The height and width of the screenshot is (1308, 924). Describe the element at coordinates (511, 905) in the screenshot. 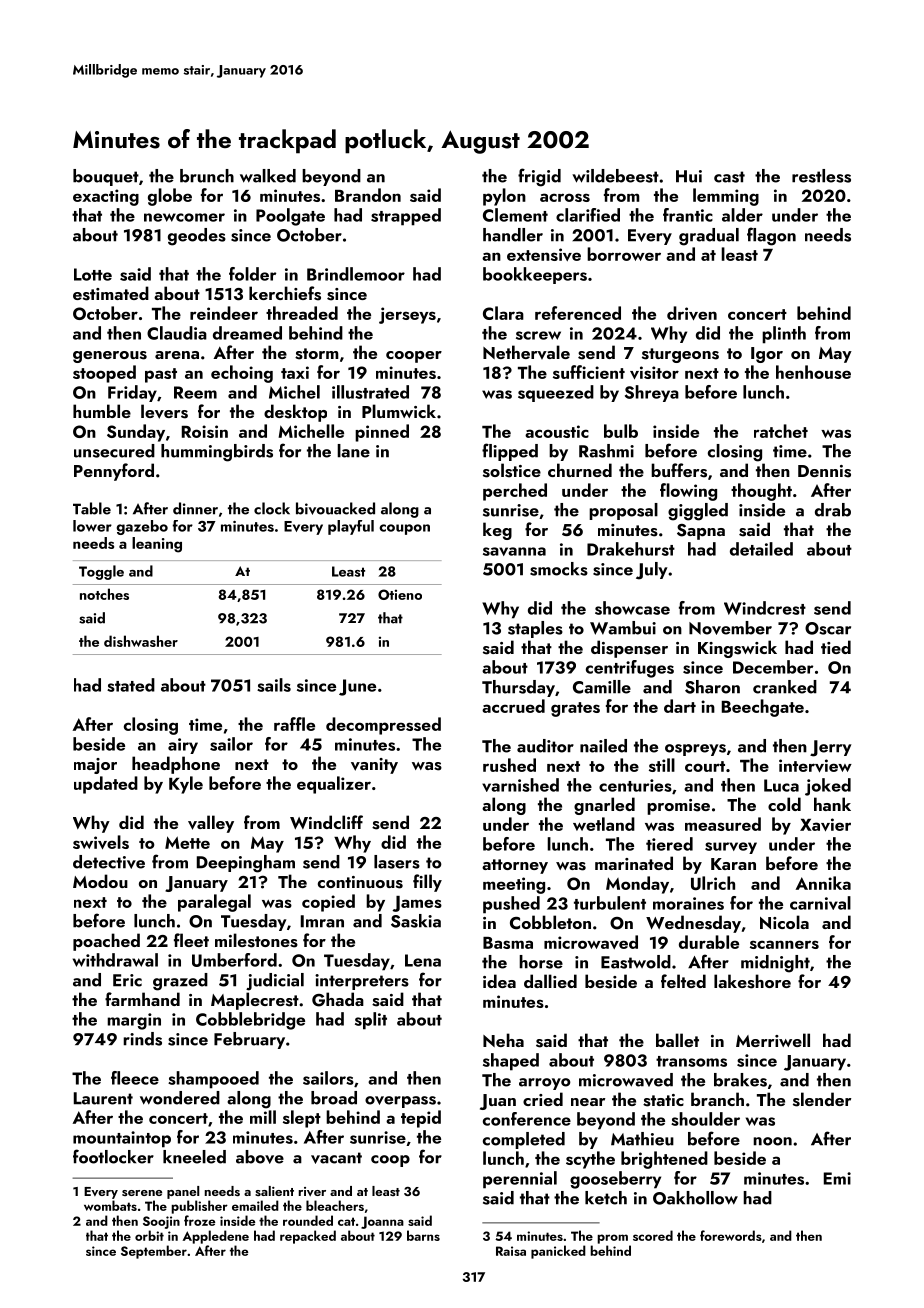

I see `pushed` at that location.
